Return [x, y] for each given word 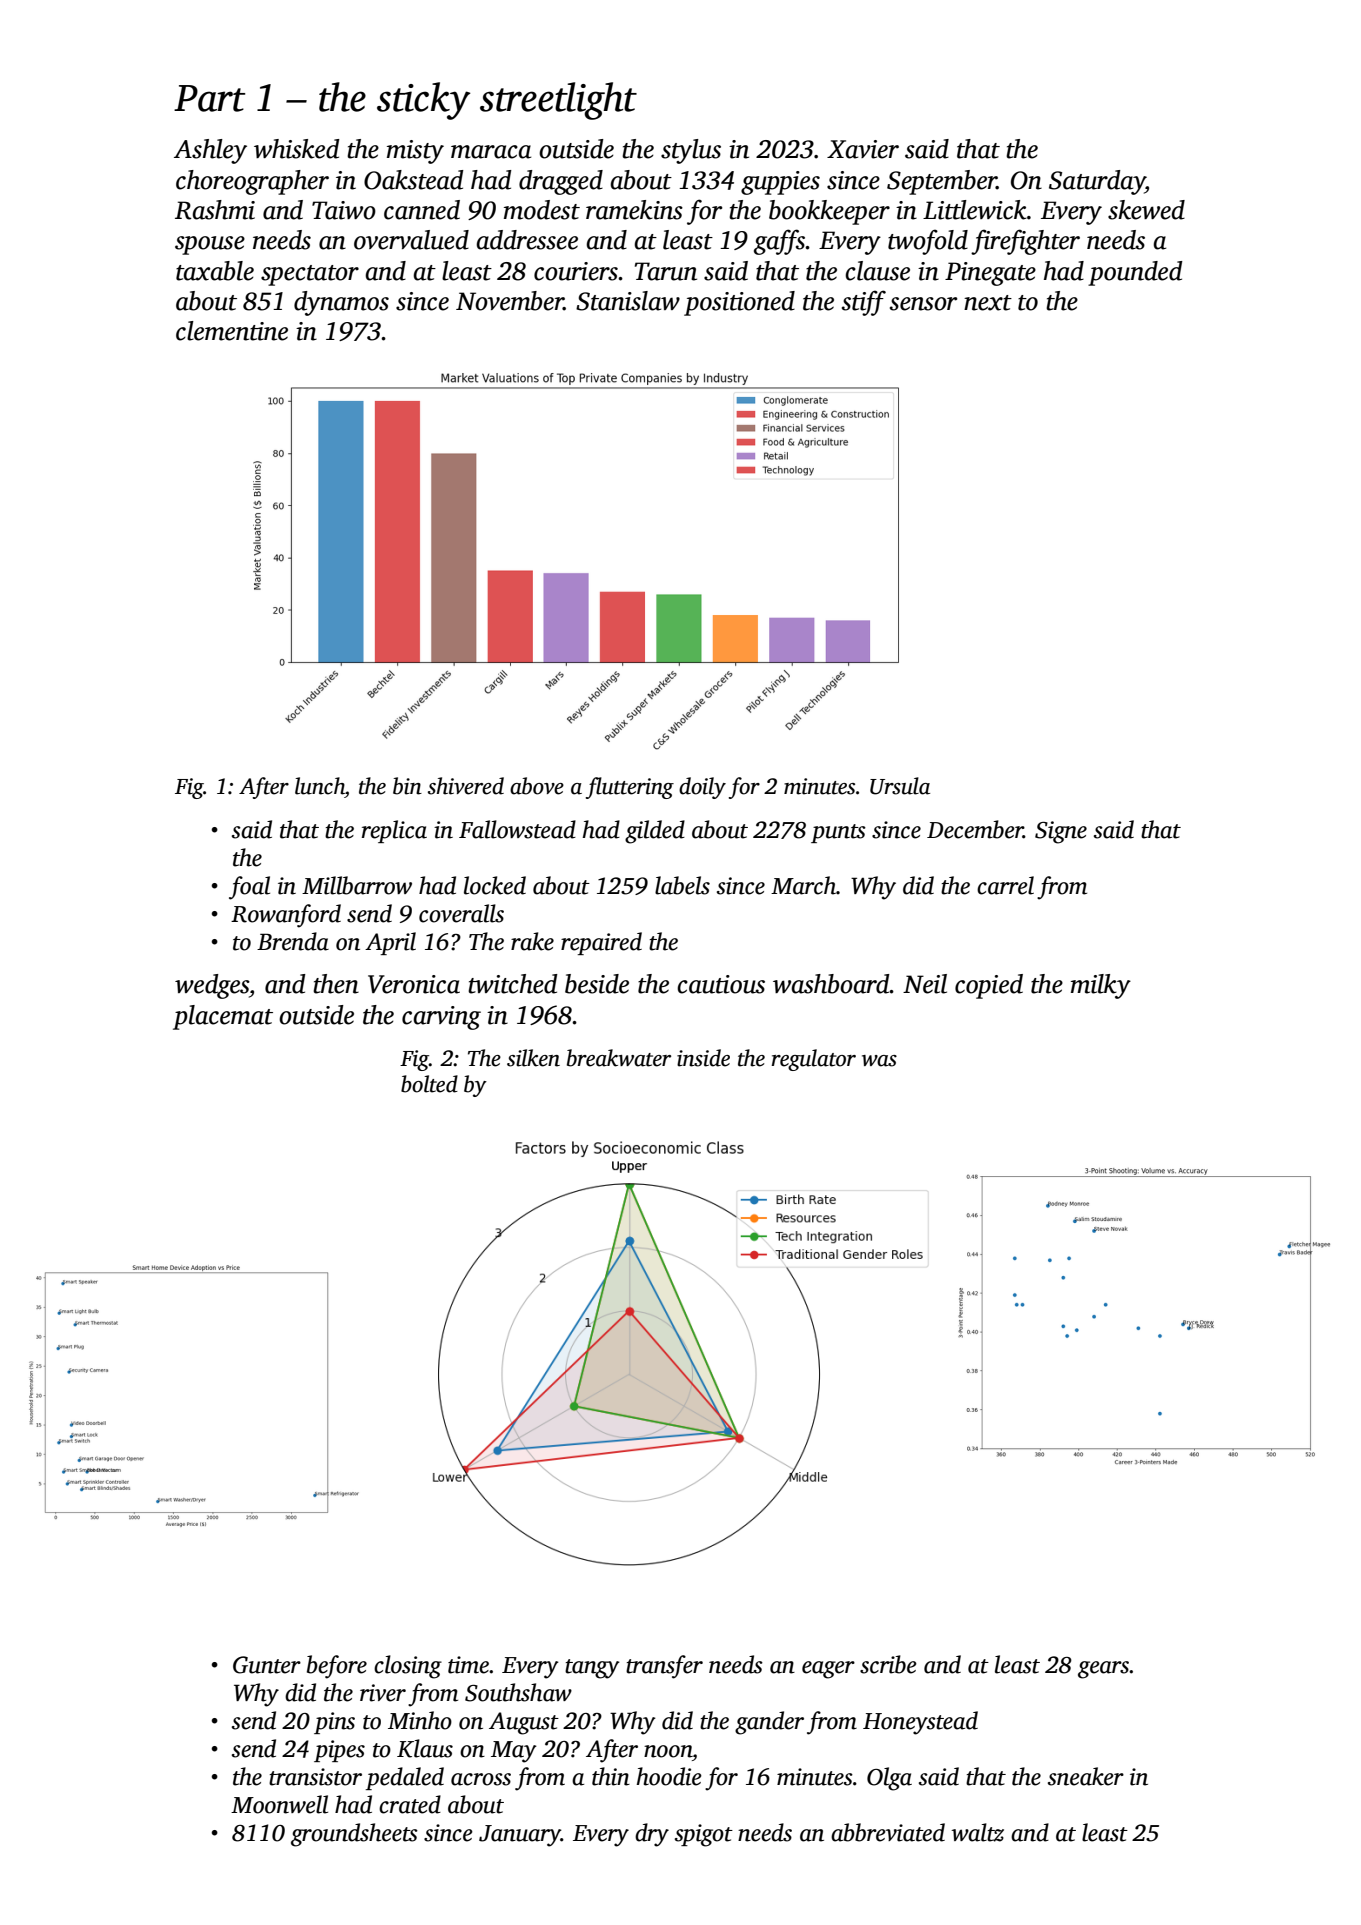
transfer [664, 1667]
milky [1101, 986]
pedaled [404, 1778]
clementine [232, 331]
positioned [739, 303]
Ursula [900, 786]
